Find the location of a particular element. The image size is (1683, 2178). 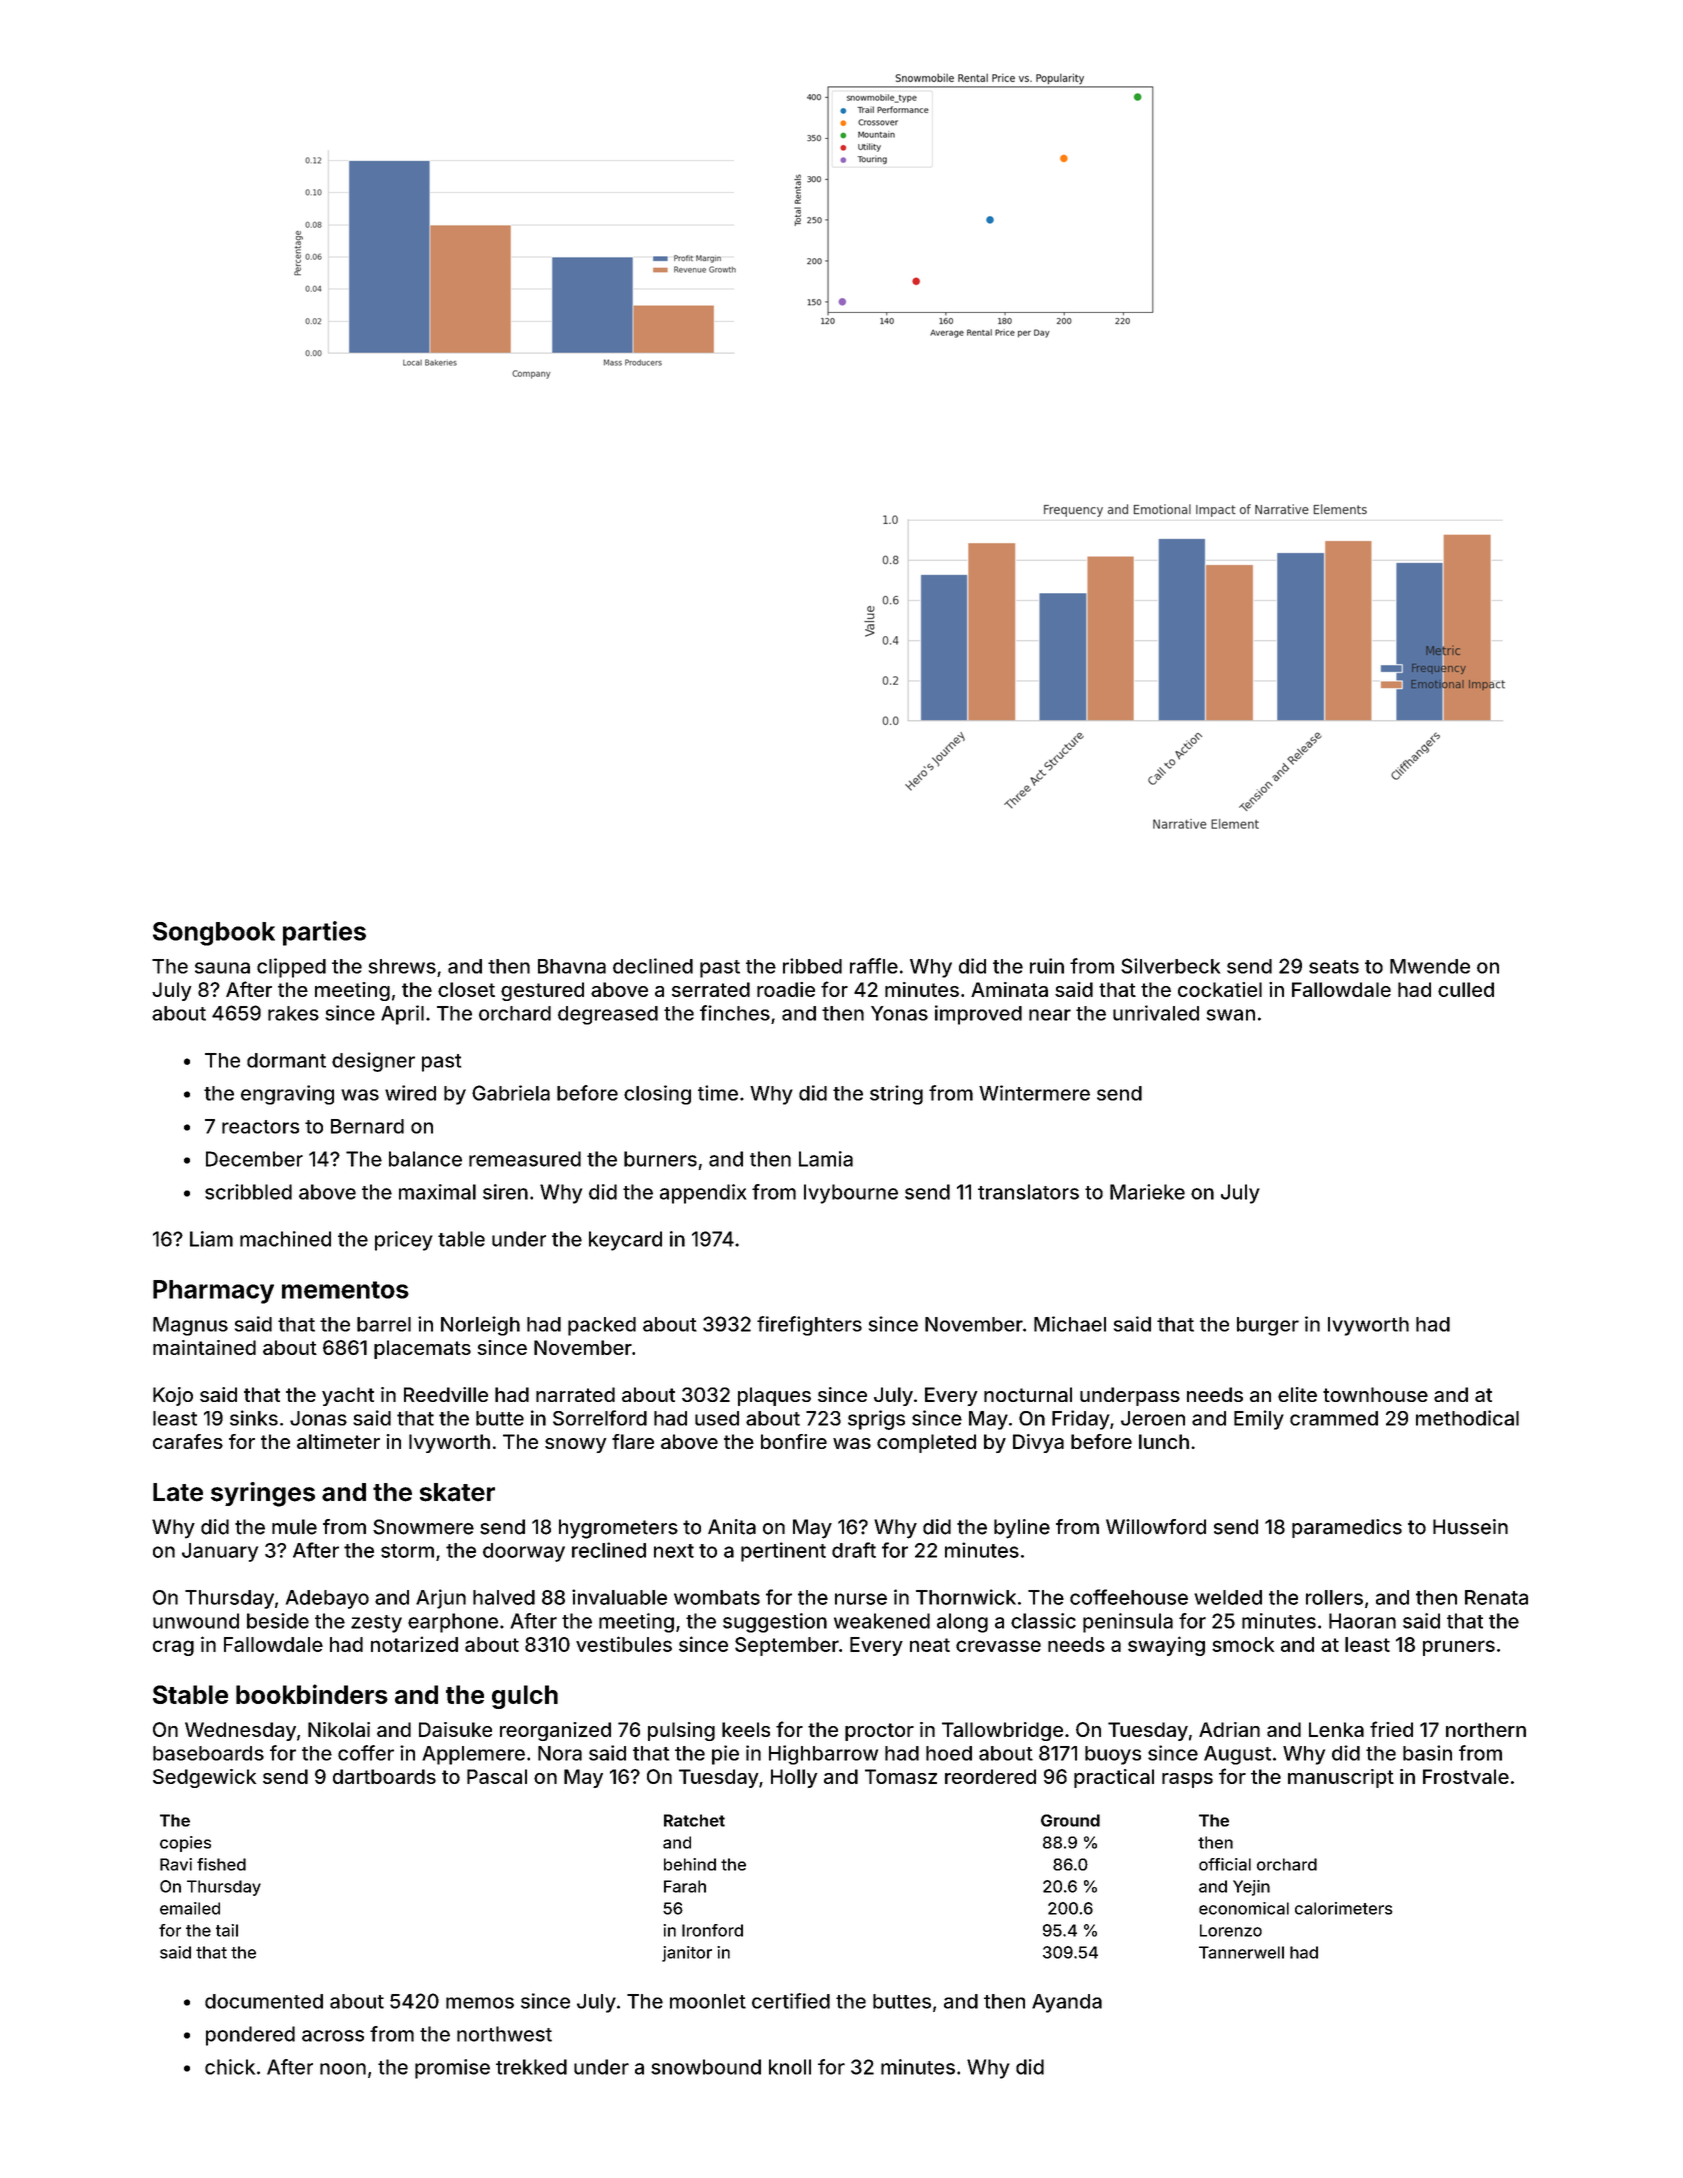

reordered is located at coordinates (990, 1776).
